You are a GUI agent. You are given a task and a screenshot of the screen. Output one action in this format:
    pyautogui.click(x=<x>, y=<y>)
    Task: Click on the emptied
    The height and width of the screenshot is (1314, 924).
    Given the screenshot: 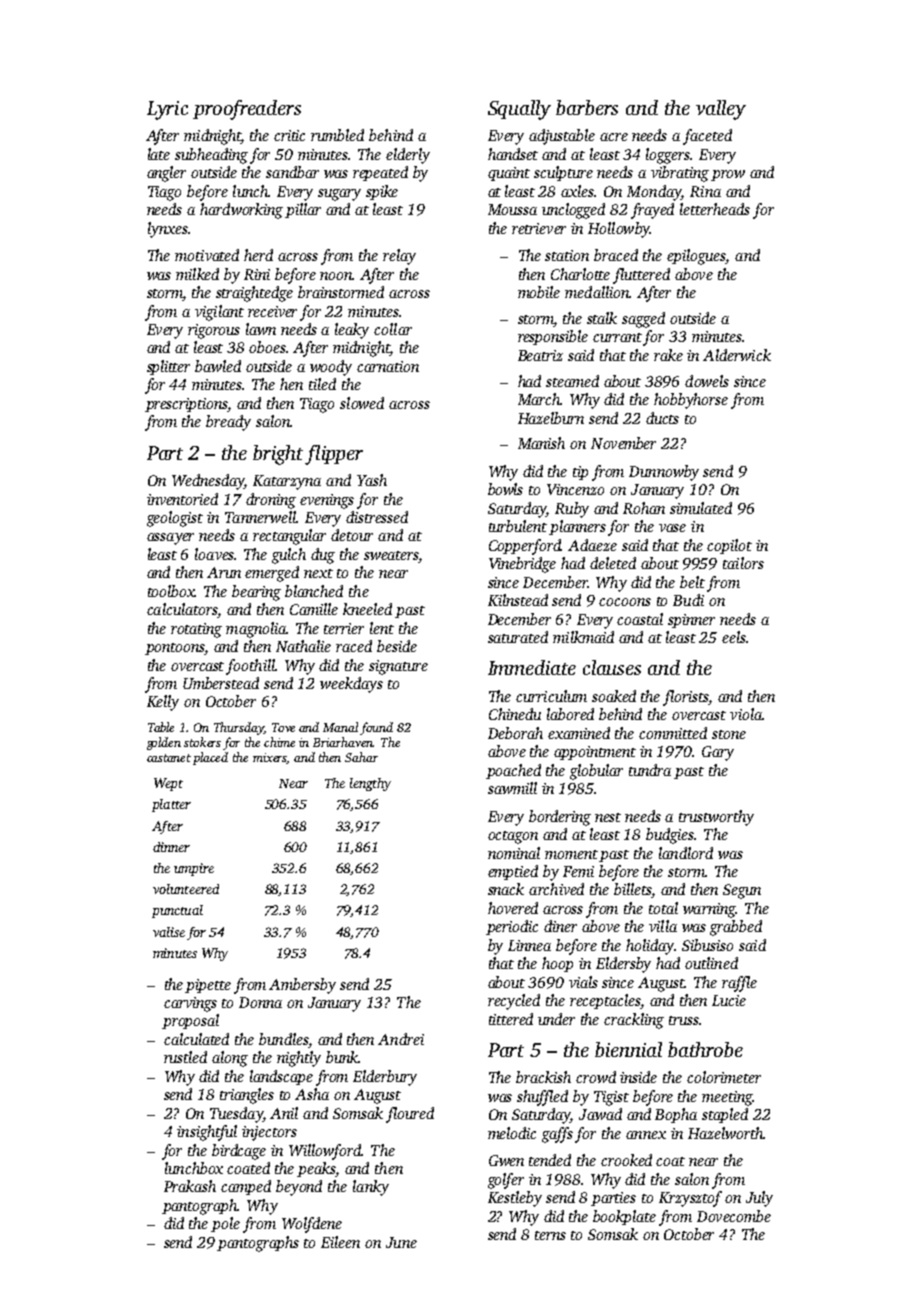 What is the action you would take?
    pyautogui.click(x=513, y=872)
